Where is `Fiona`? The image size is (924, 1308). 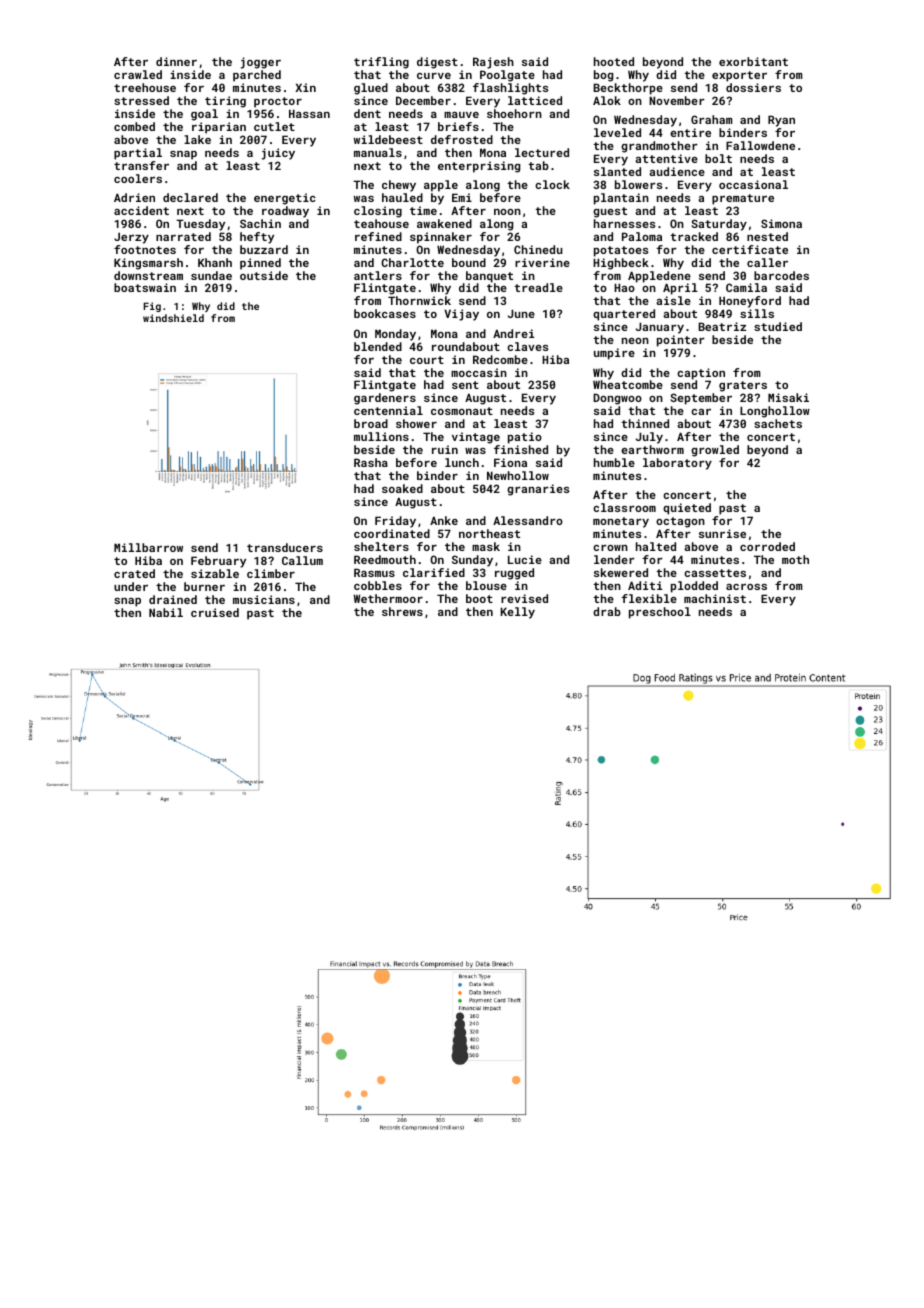 Fiona is located at coordinates (510, 462).
